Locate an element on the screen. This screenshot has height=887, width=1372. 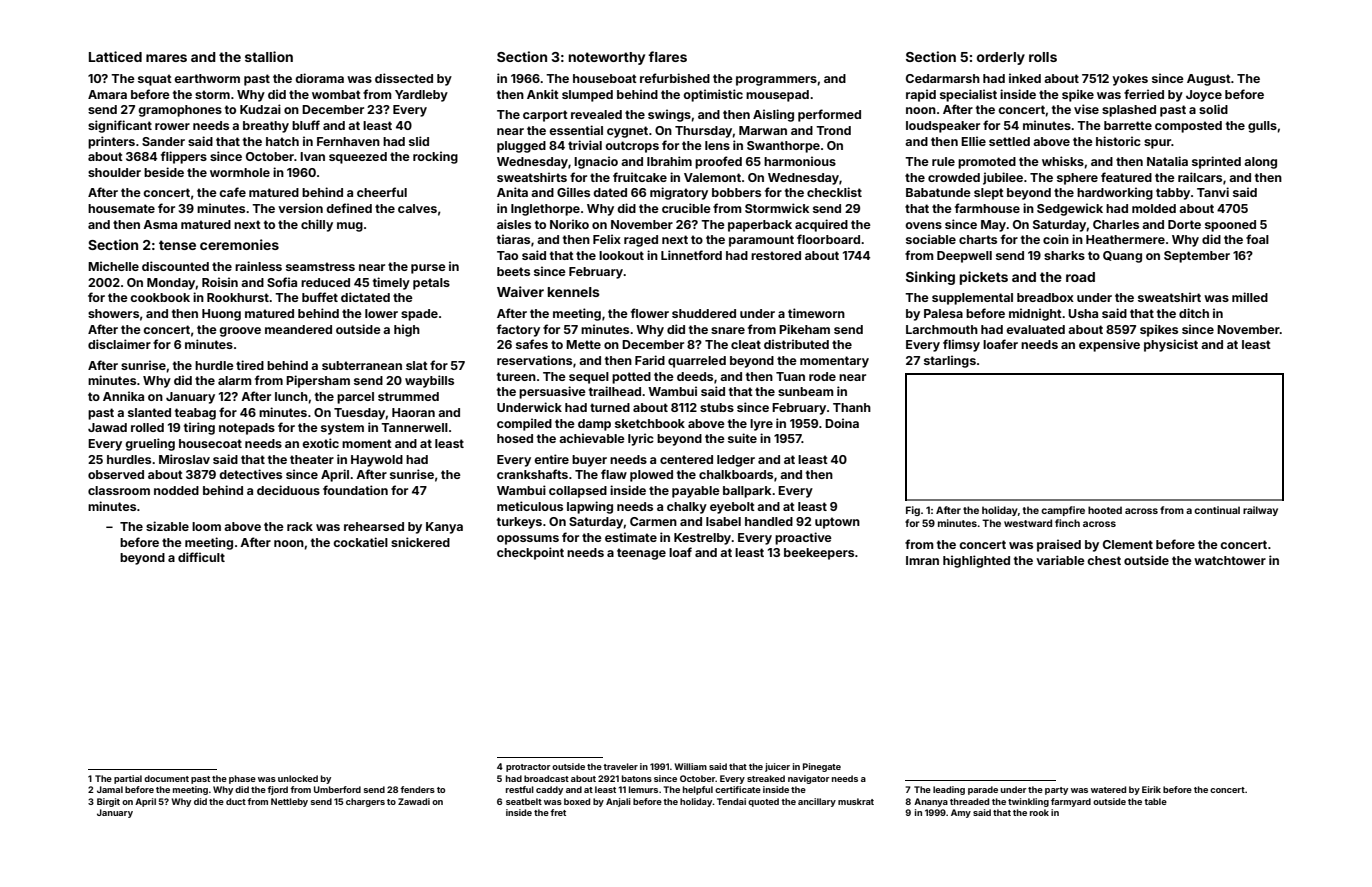
essential is located at coordinates (576, 130).
